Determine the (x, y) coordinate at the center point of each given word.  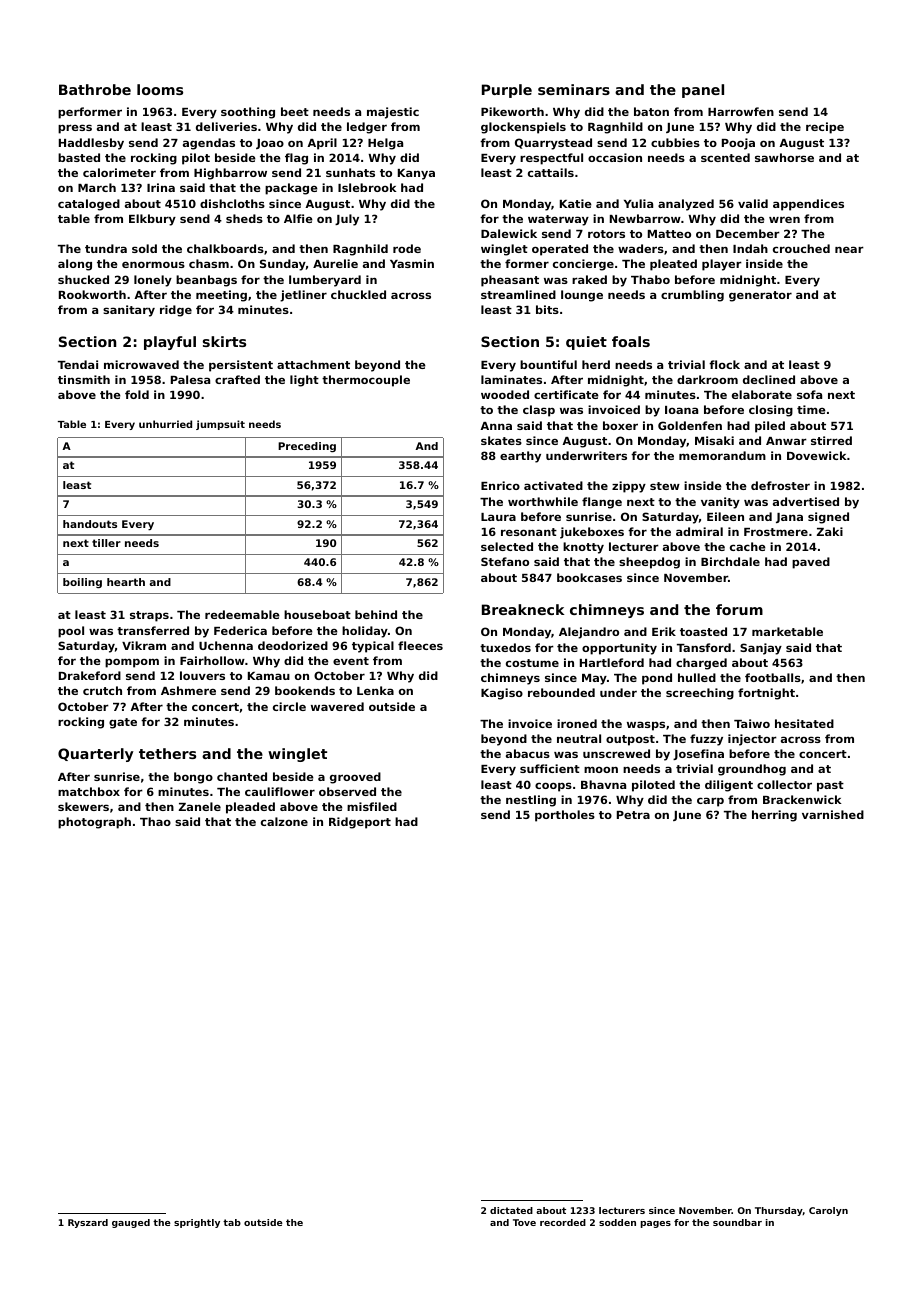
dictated (511, 1210)
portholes (565, 816)
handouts (90, 524)
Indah (750, 248)
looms (160, 89)
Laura (498, 517)
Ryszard (88, 1223)
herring (774, 816)
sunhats (350, 172)
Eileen (725, 516)
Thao (155, 821)
